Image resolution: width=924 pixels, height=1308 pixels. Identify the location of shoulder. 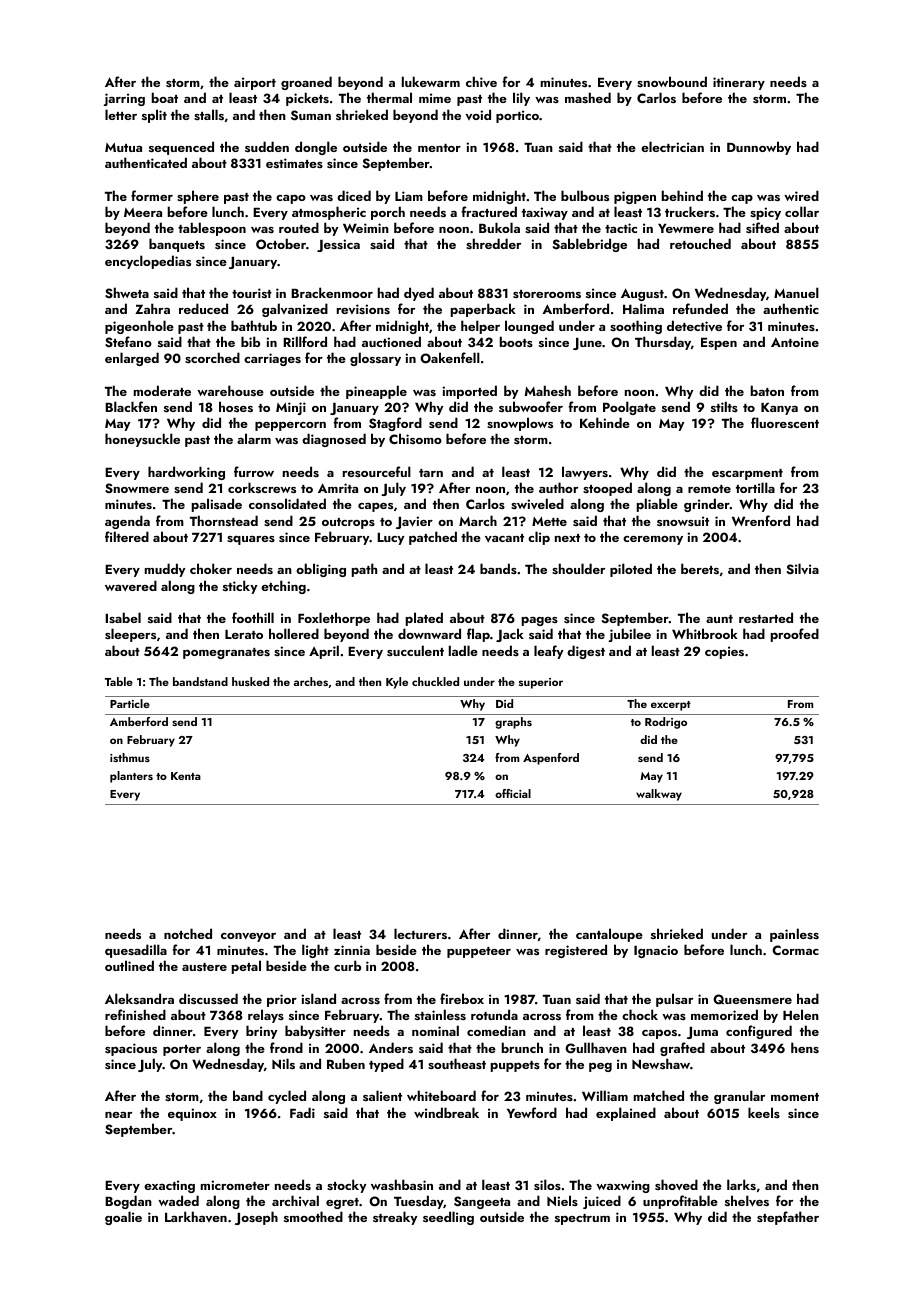
(578, 568).
